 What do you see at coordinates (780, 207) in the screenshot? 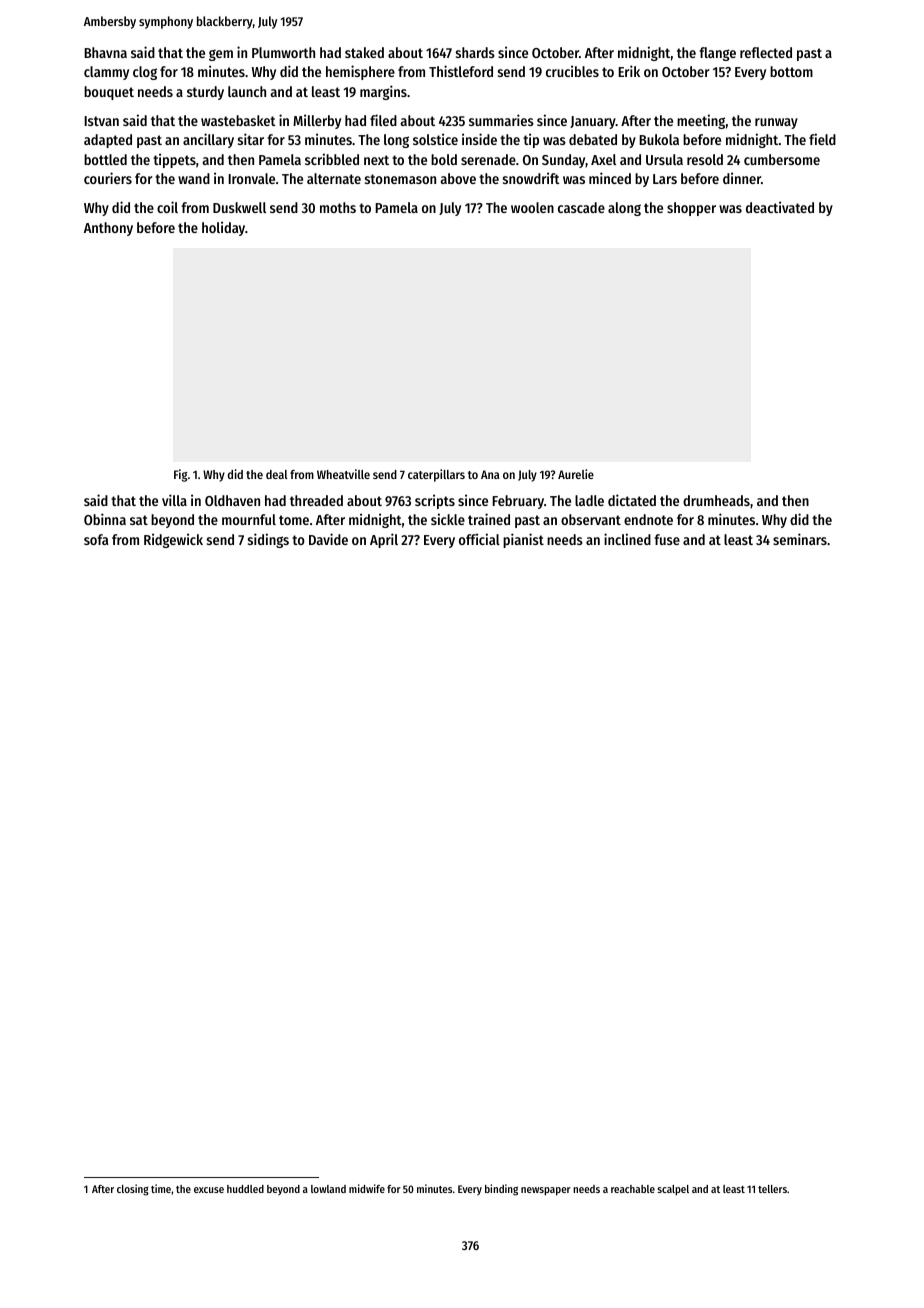
I see `deactivated` at bounding box center [780, 207].
